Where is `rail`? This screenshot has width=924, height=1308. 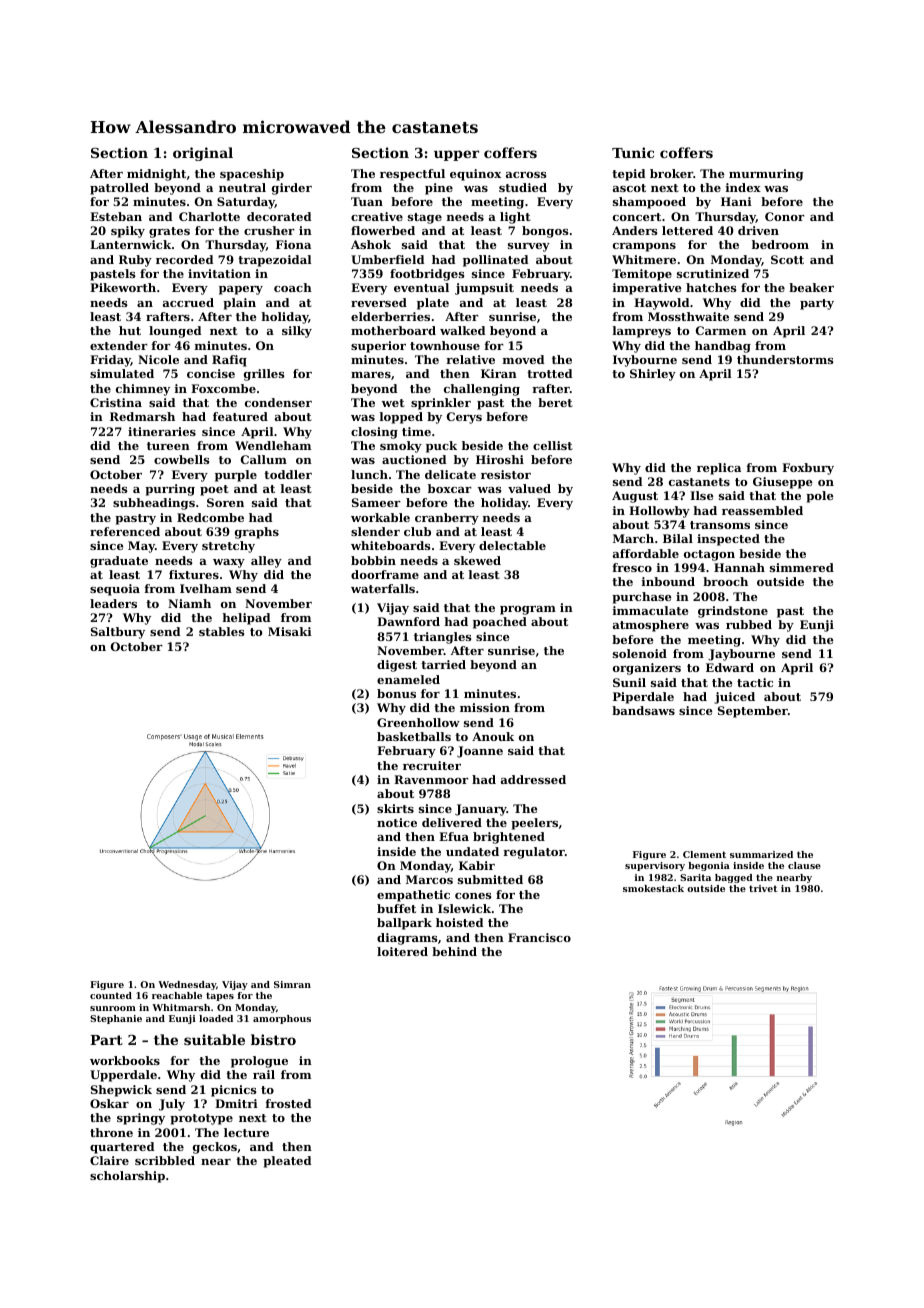 rail is located at coordinates (264, 1074).
